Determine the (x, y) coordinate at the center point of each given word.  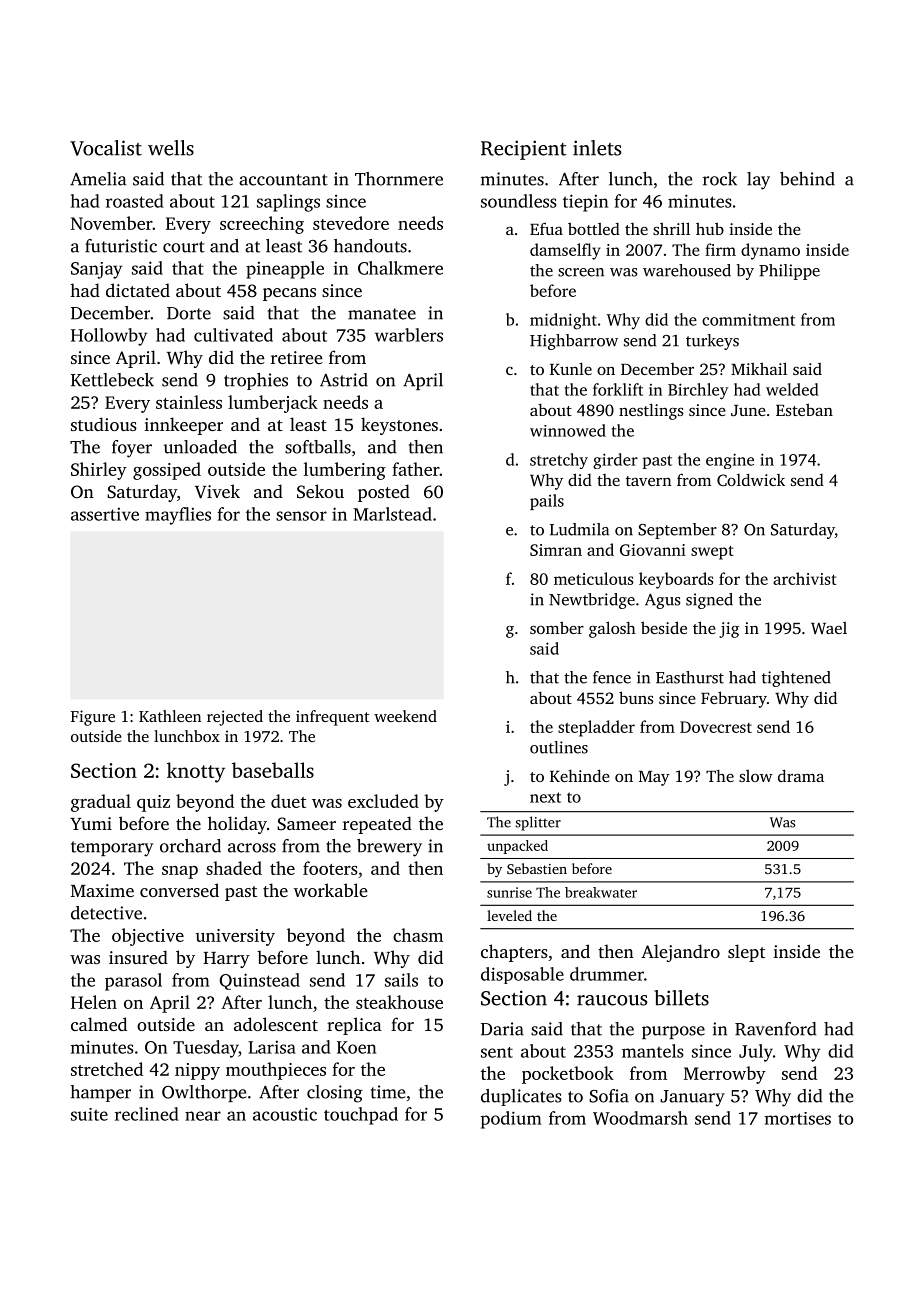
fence (612, 677)
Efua (546, 228)
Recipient (524, 150)
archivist (805, 578)
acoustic (285, 1114)
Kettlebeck (112, 380)
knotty (196, 772)
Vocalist (106, 148)
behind (807, 179)
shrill (671, 228)
